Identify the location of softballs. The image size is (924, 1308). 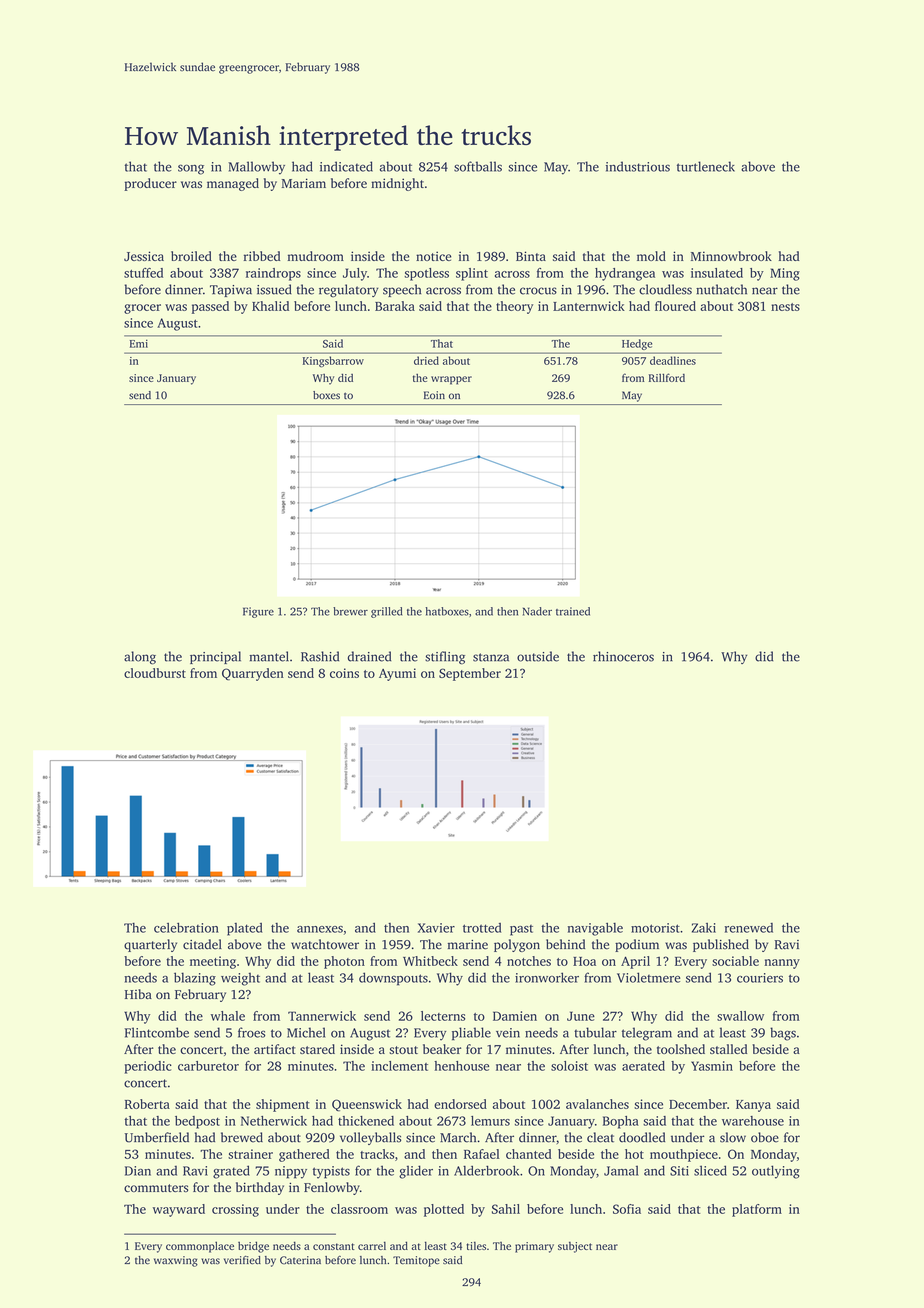
(478, 166).
